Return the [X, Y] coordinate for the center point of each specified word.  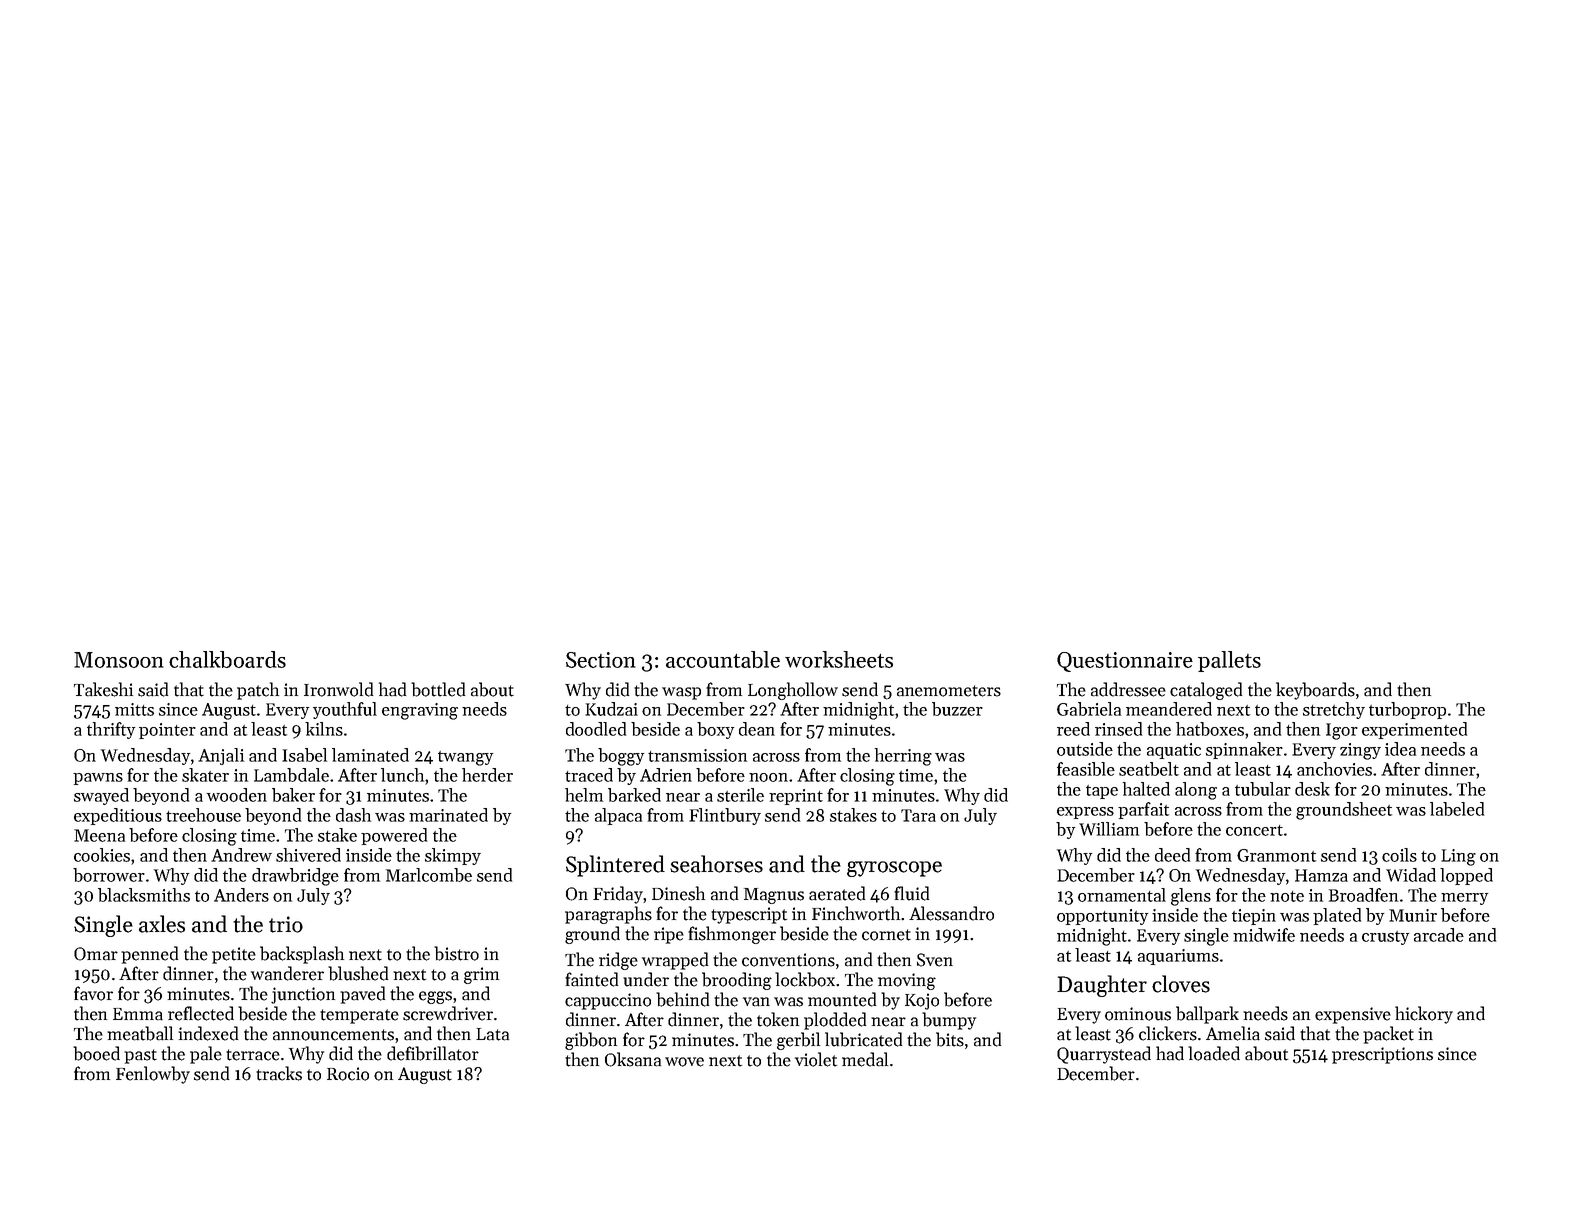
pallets [1229, 661]
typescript [749, 915]
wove [684, 1062]
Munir [1413, 915]
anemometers [949, 691]
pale [206, 1055]
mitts [134, 709]
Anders [241, 895]
